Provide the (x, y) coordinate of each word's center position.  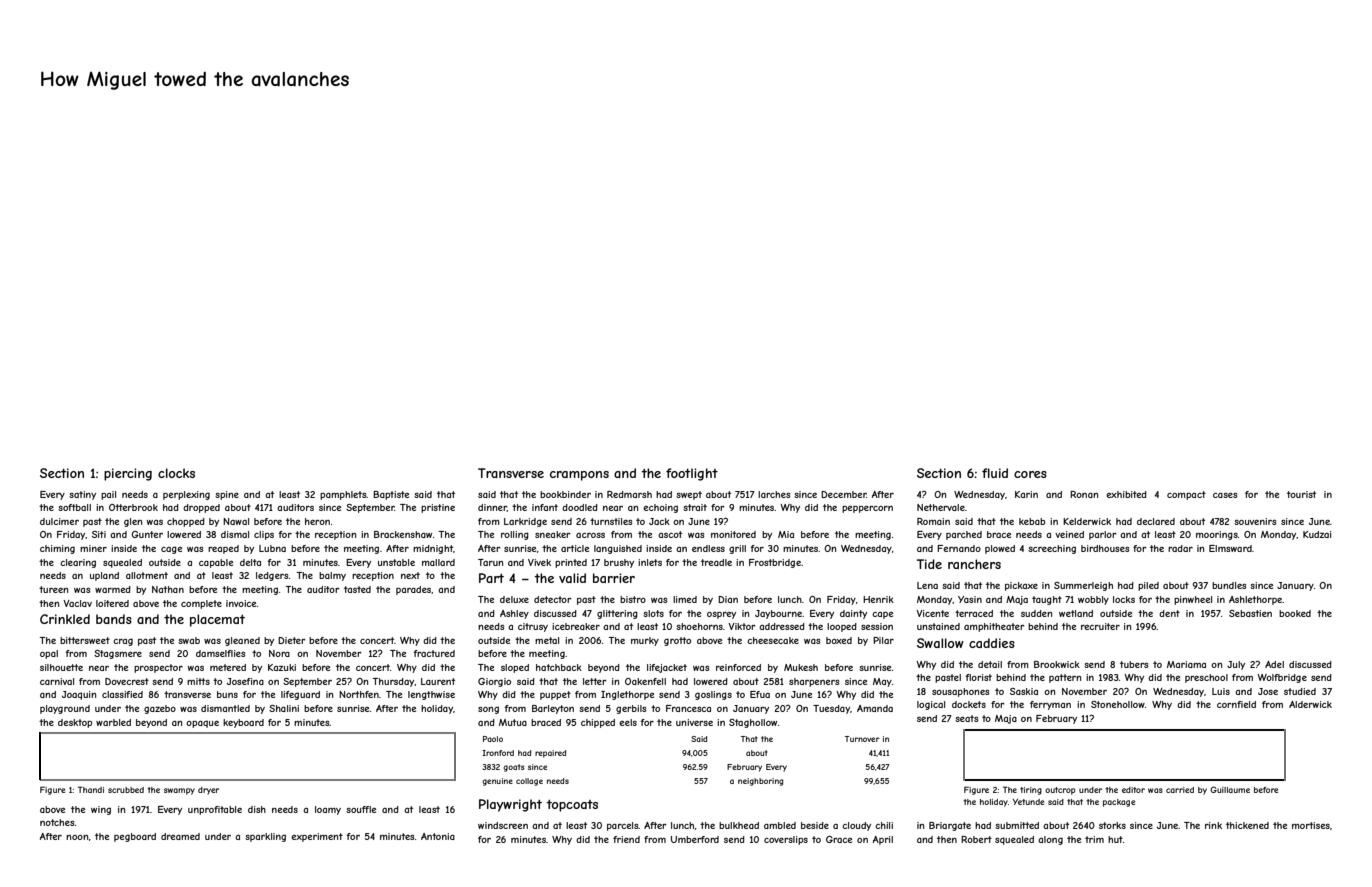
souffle (361, 809)
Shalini (284, 708)
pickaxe (1021, 586)
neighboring (760, 782)
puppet (555, 695)
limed (685, 599)
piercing (128, 474)
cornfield (1236, 704)
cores (1030, 474)
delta (250, 562)
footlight (692, 474)
